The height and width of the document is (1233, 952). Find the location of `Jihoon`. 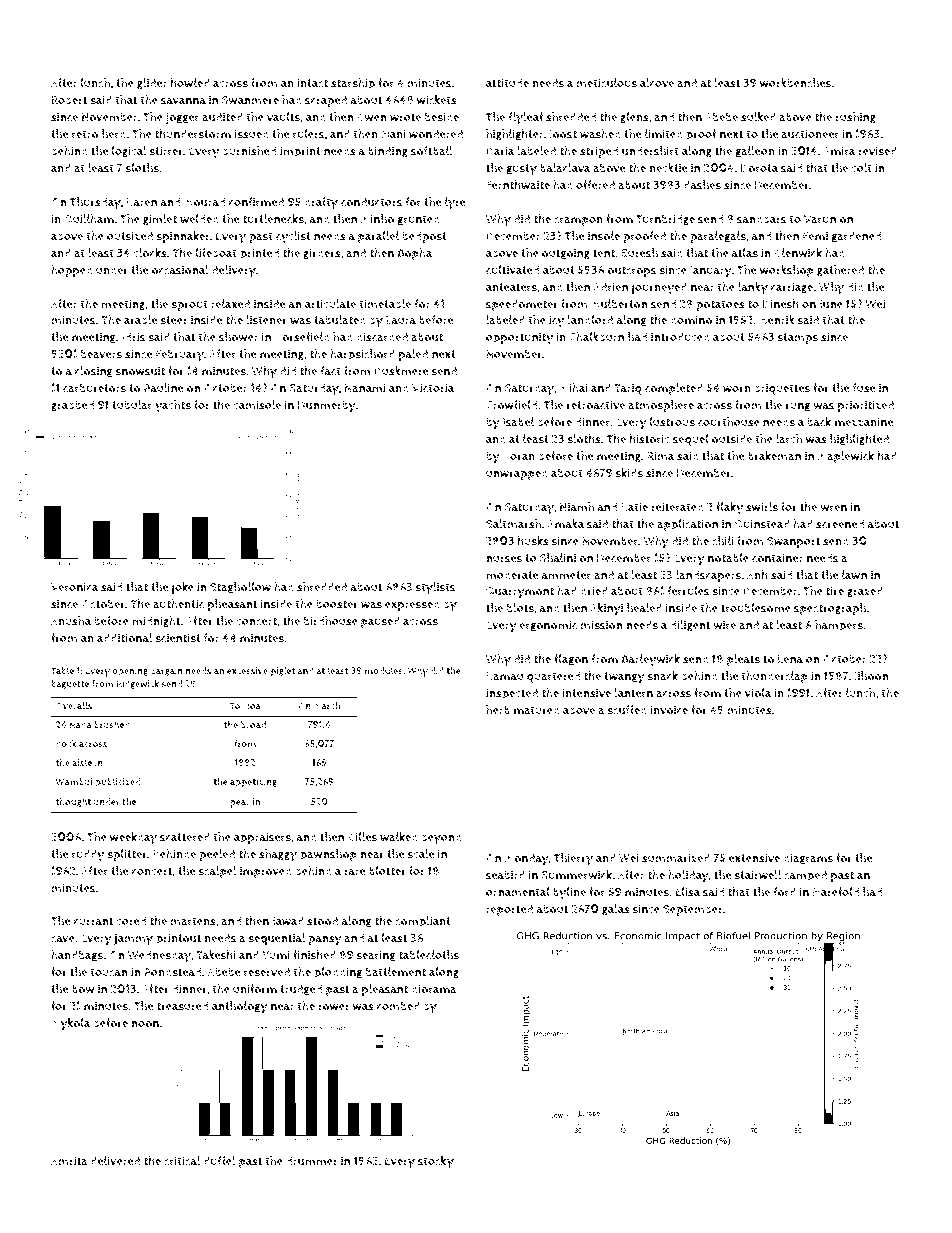

Jihoon is located at coordinates (871, 676).
